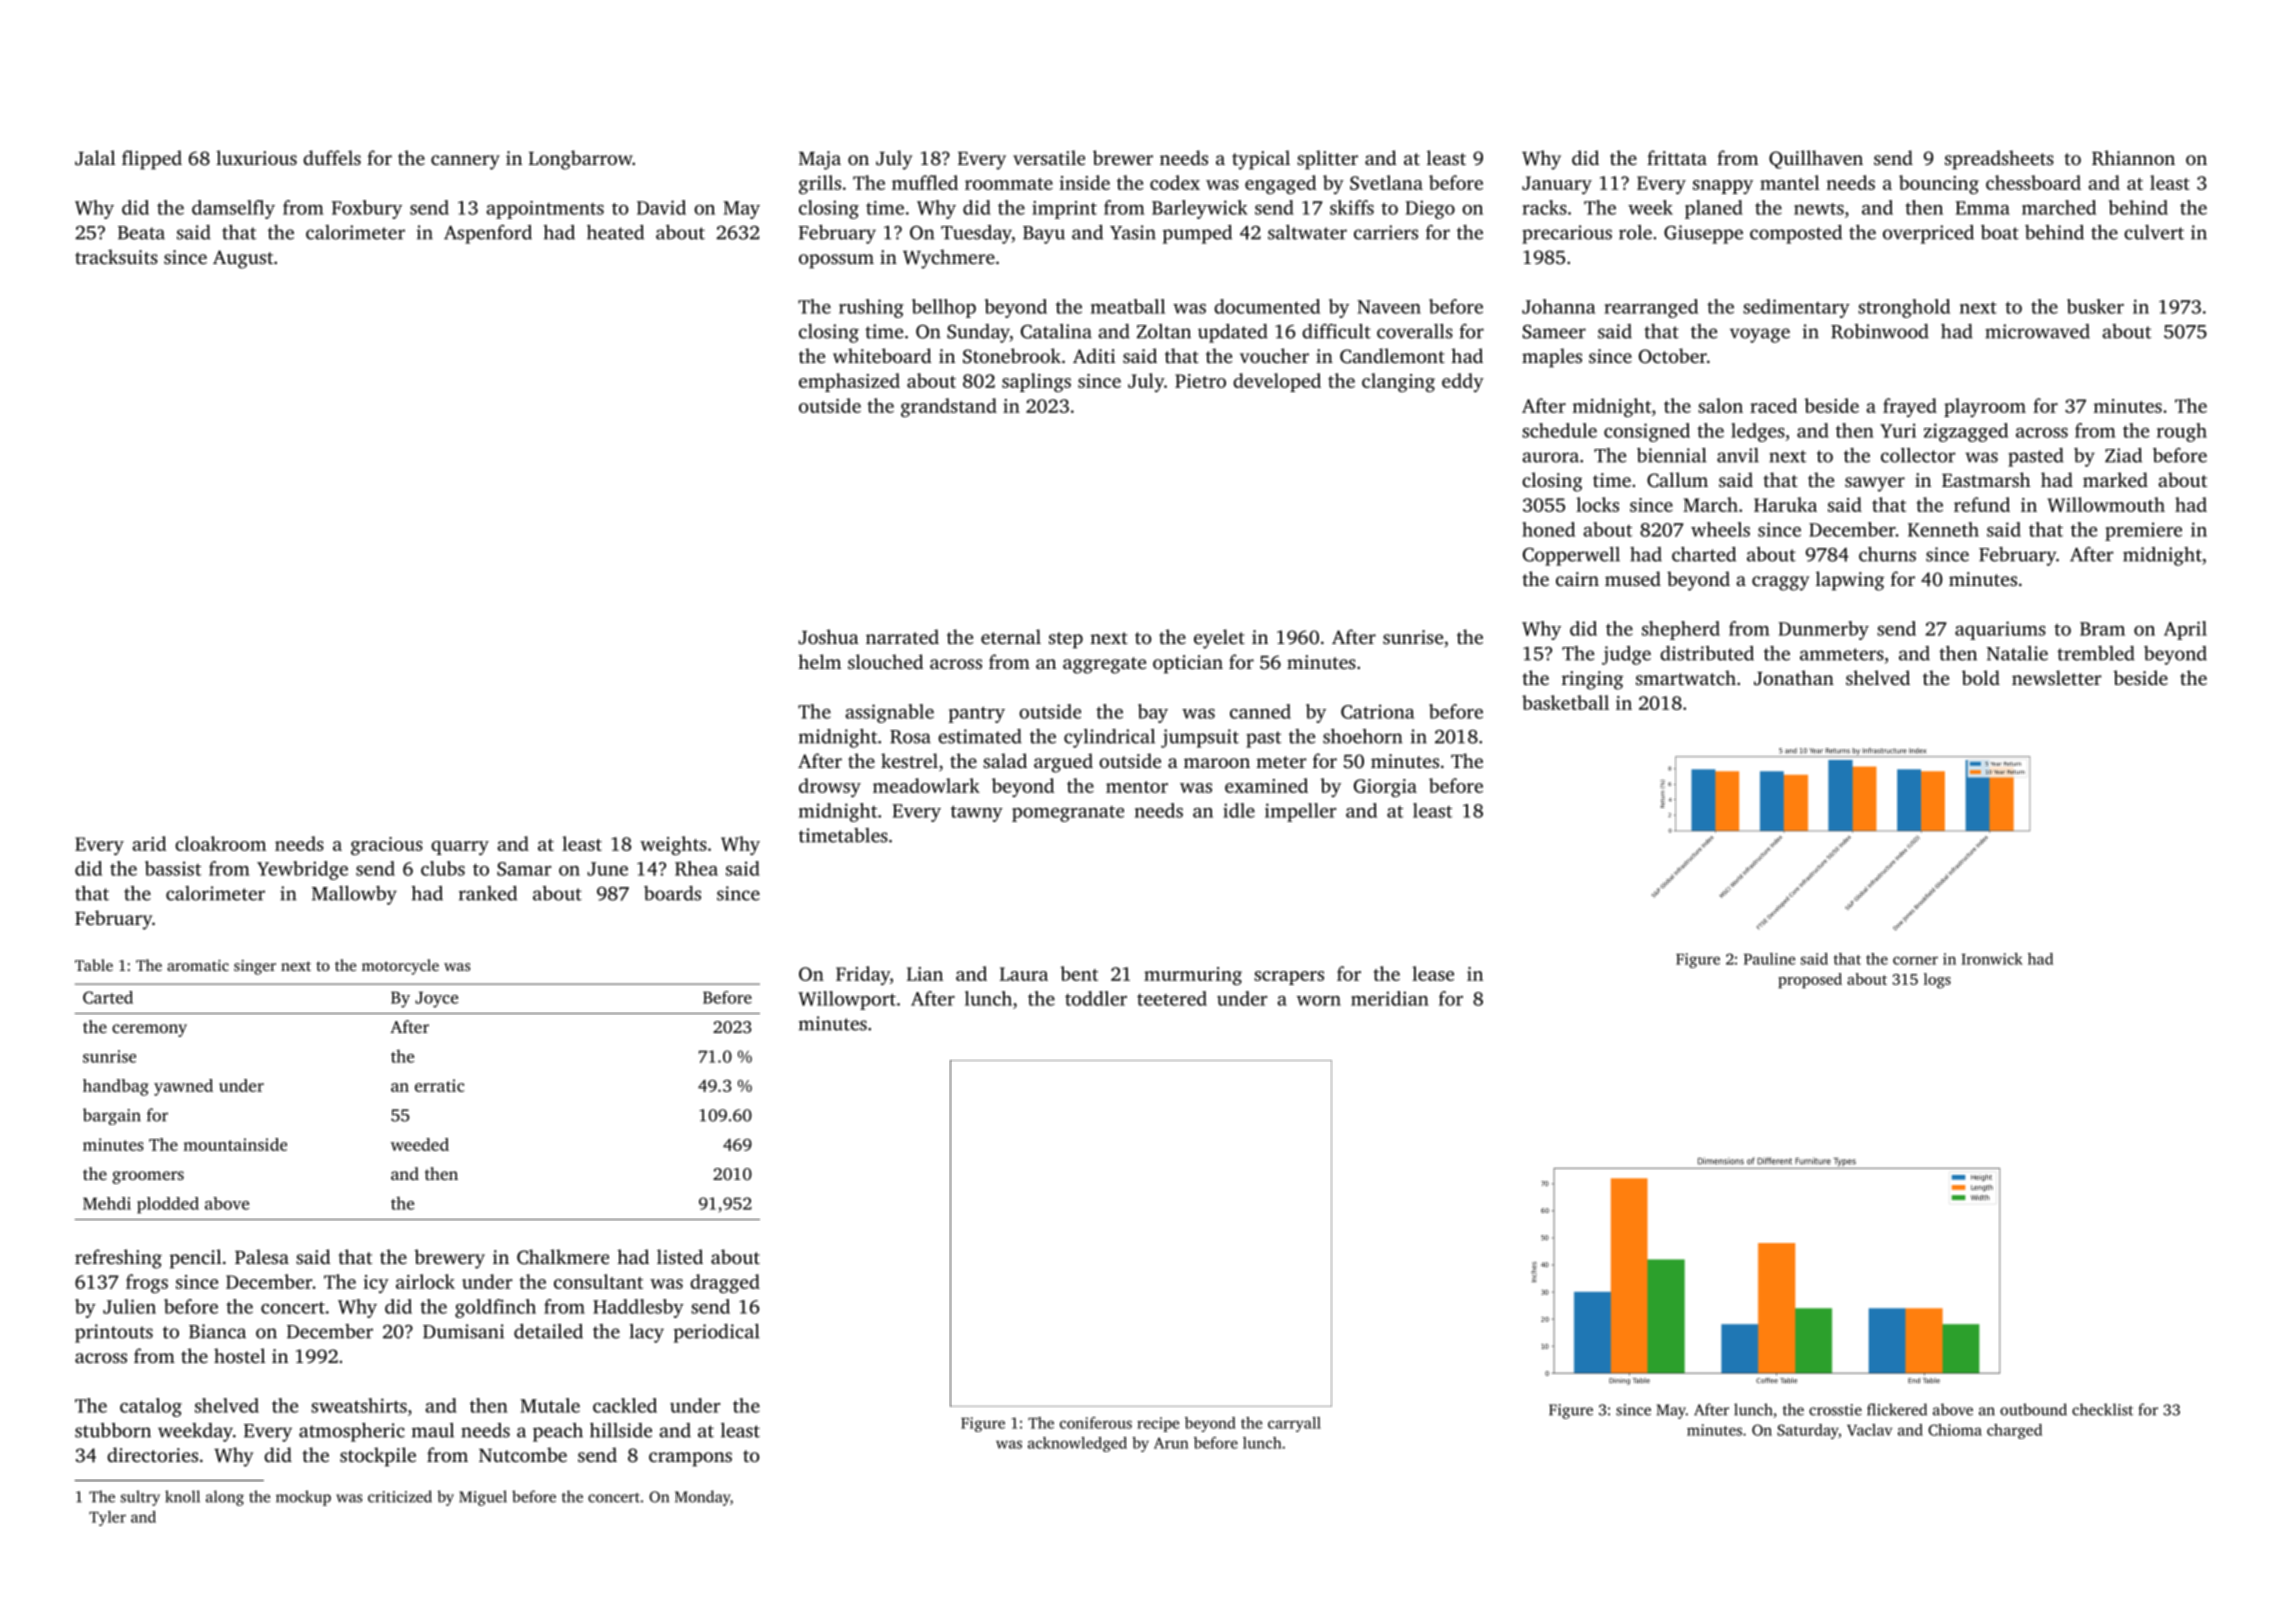 This screenshot has width=2282, height=1614. Describe the element at coordinates (1677, 157) in the screenshot. I see `frittata` at that location.
